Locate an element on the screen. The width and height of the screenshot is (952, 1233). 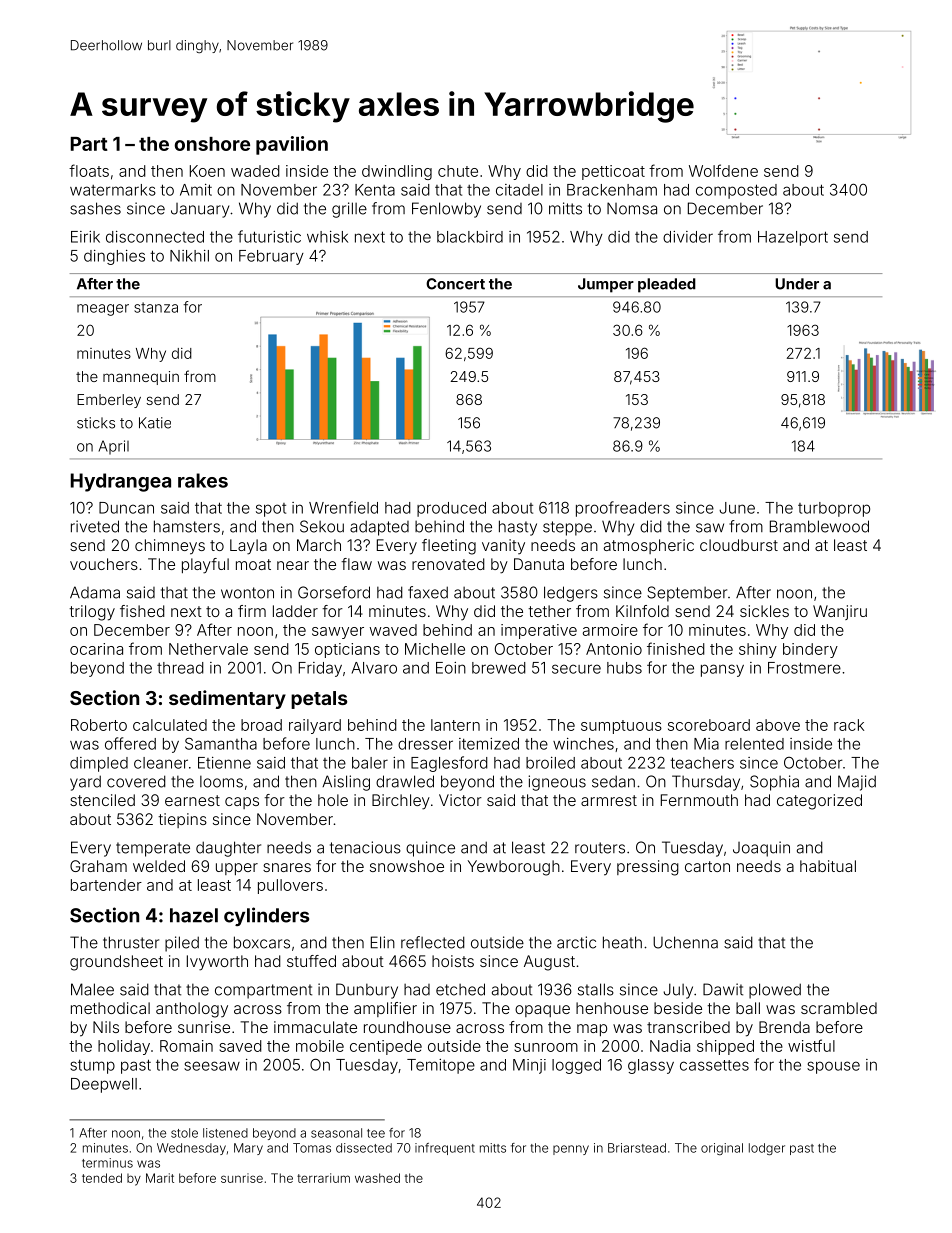
terrarium is located at coordinates (323, 1178).
